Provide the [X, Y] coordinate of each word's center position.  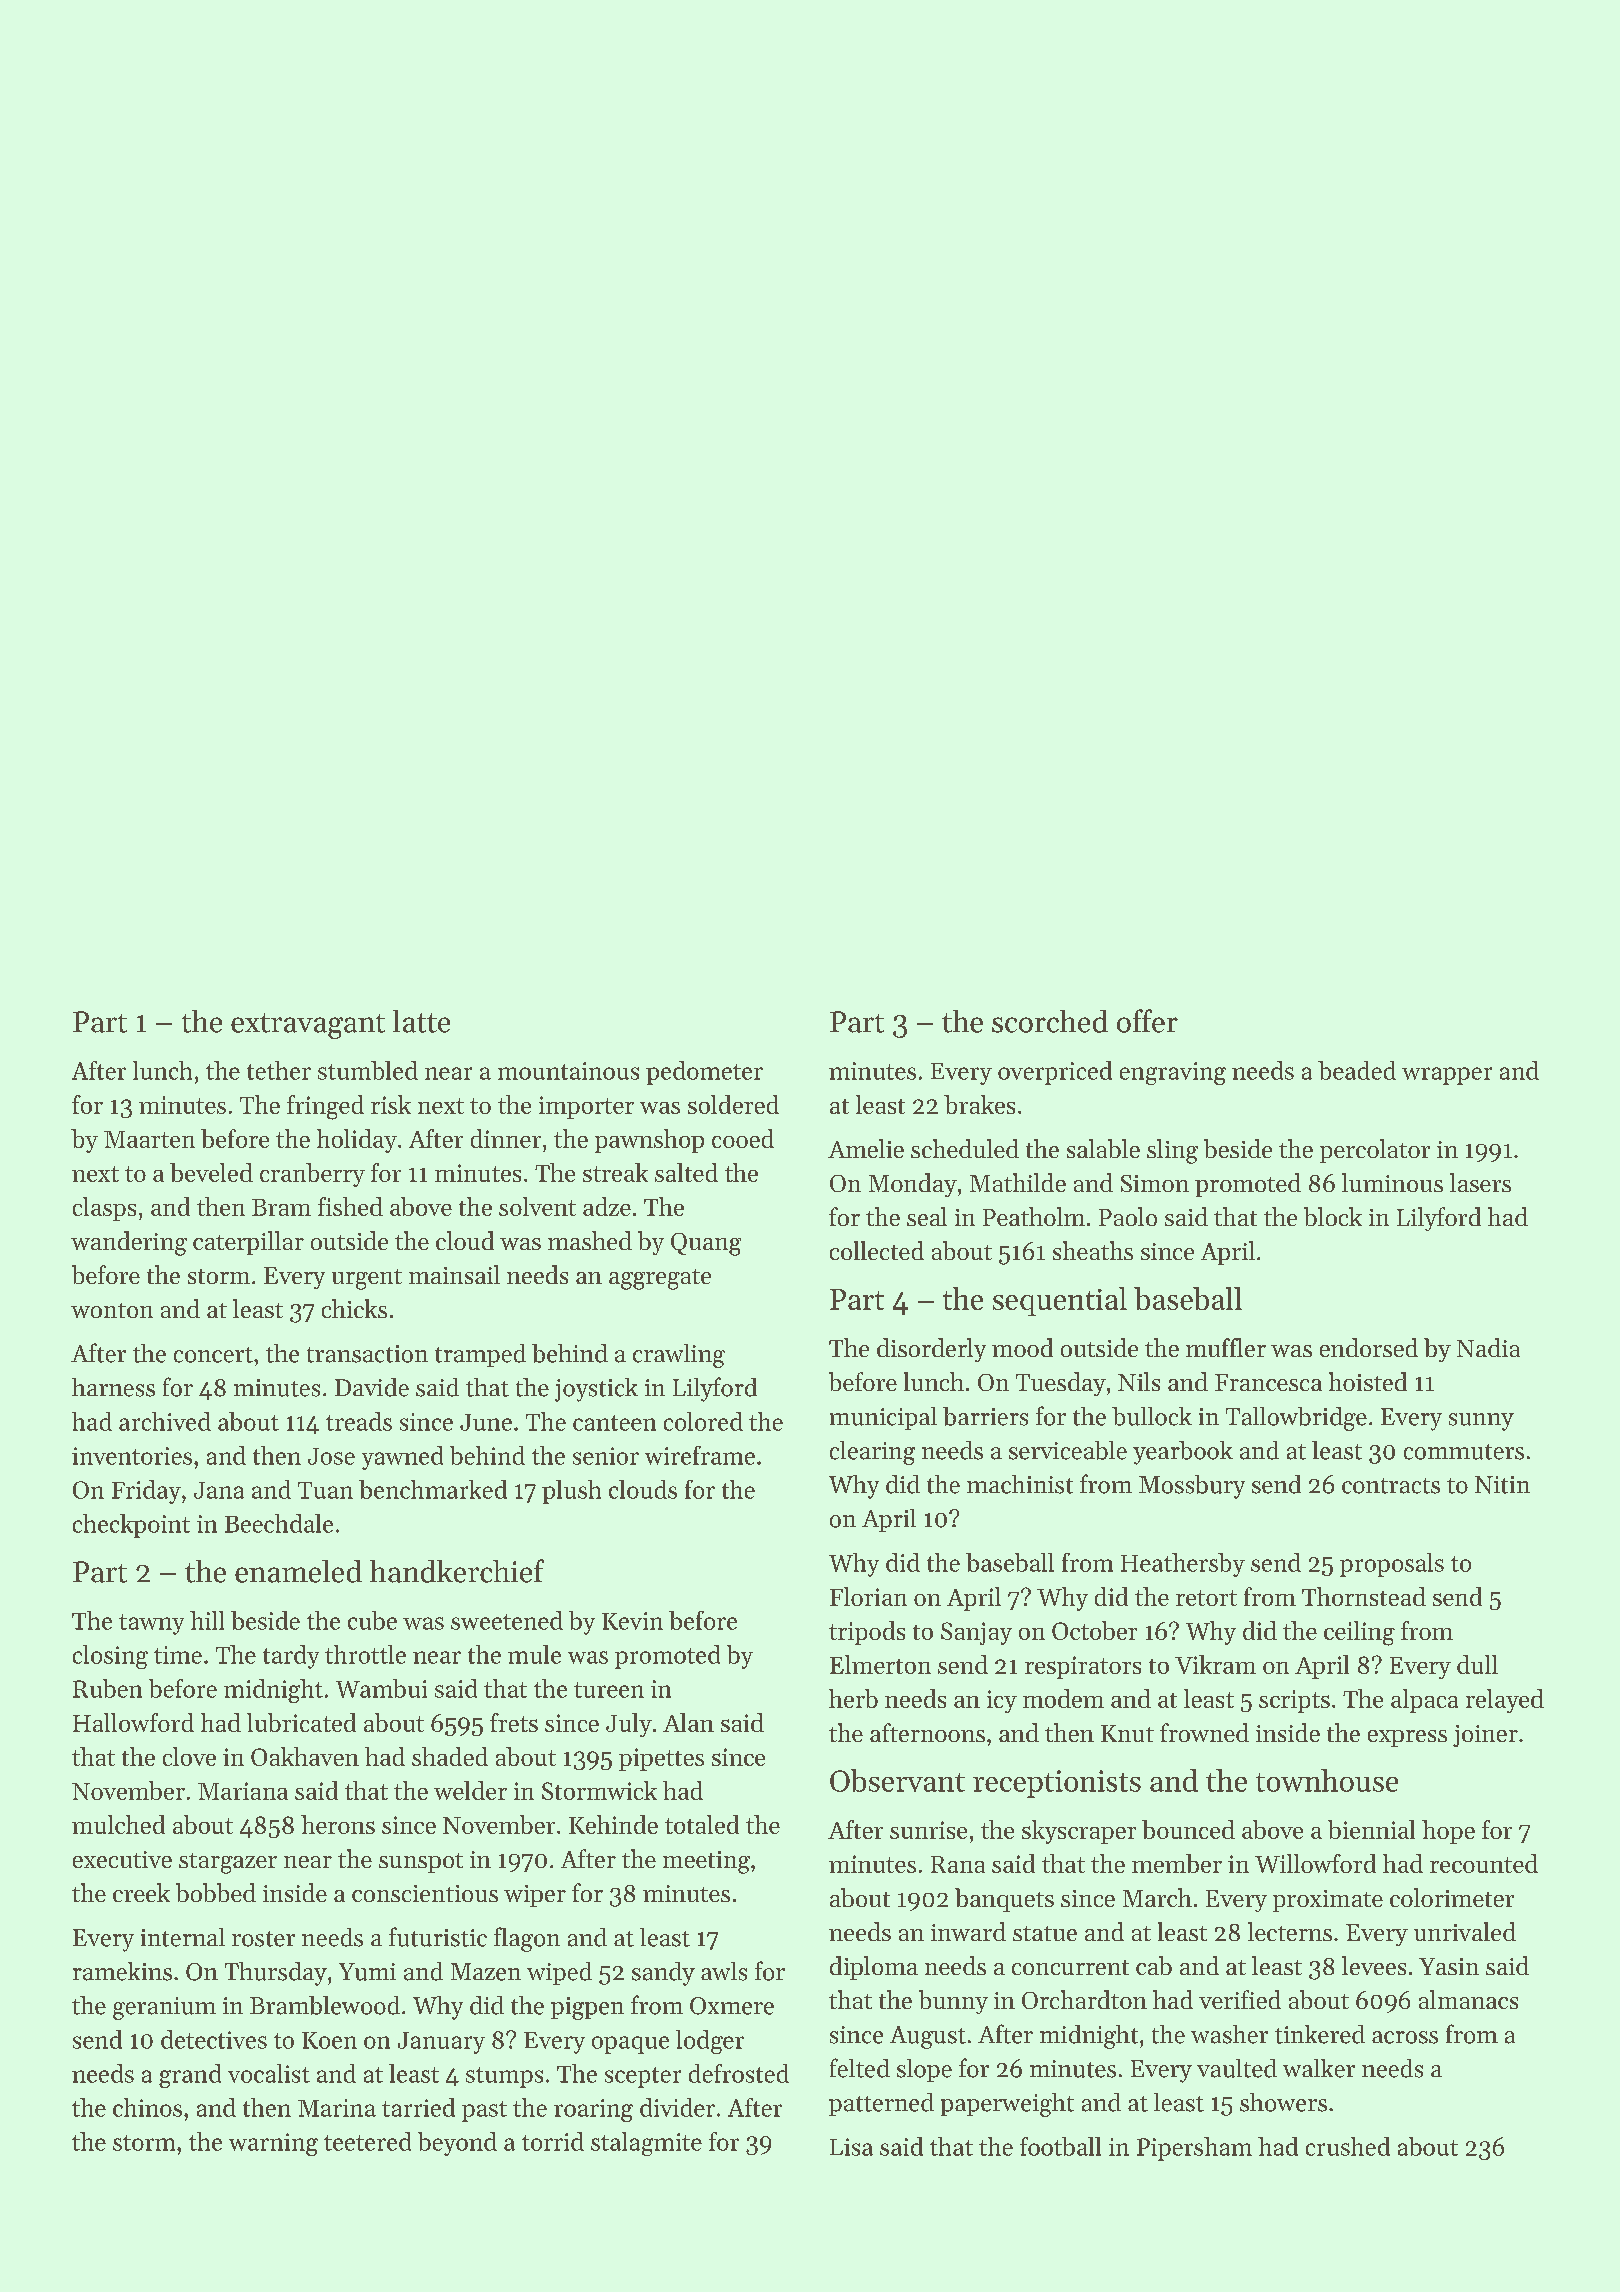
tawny [151, 1624]
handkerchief [457, 1571]
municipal [883, 1418]
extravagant [308, 1026]
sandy [663, 1974]
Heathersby [1183, 1565]
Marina [337, 2108]
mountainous [568, 1071]
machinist [1020, 1484]
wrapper [1447, 1076]
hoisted [1368, 1381]
